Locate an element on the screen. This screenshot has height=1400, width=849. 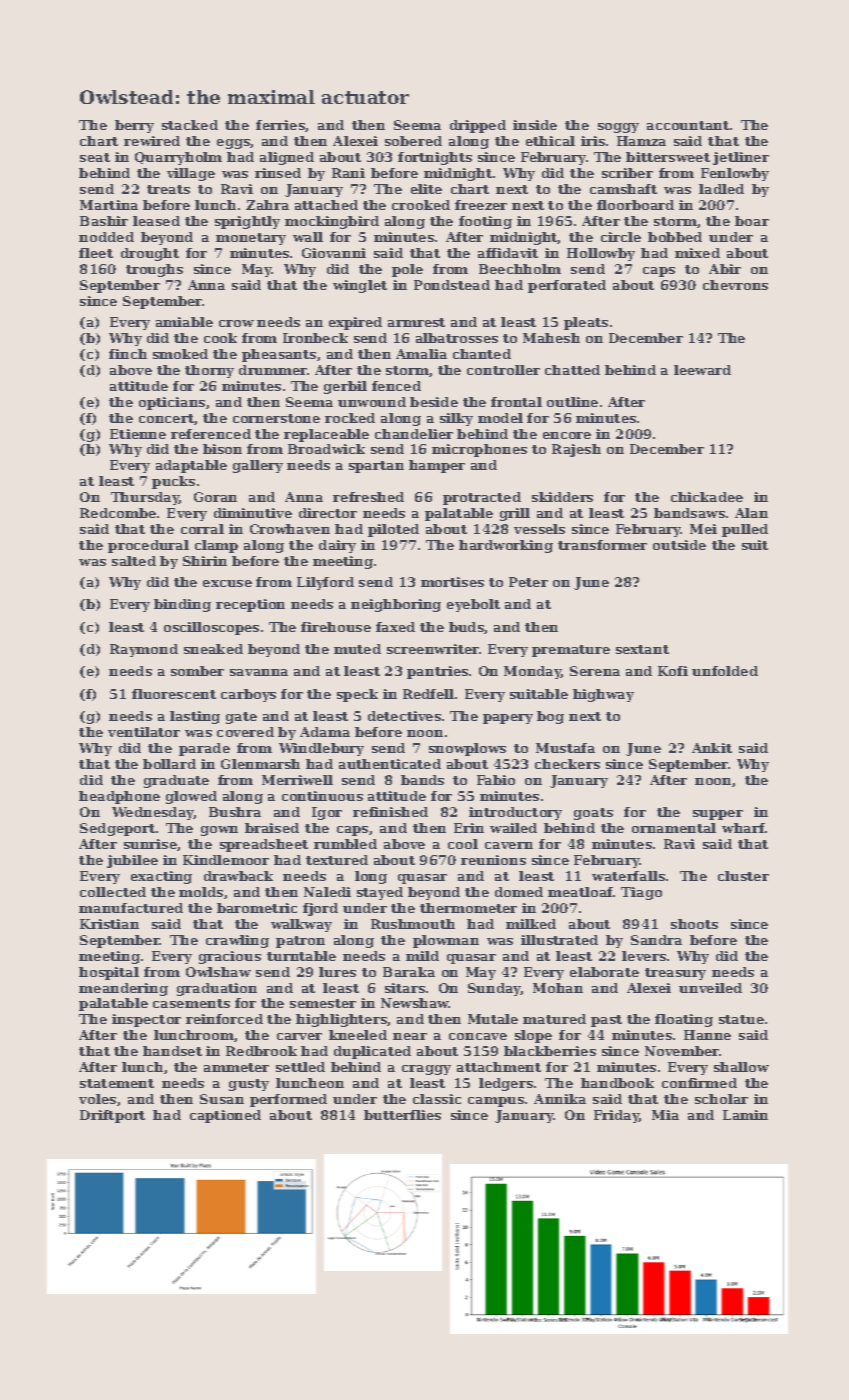
Ankit is located at coordinates (712, 748).
